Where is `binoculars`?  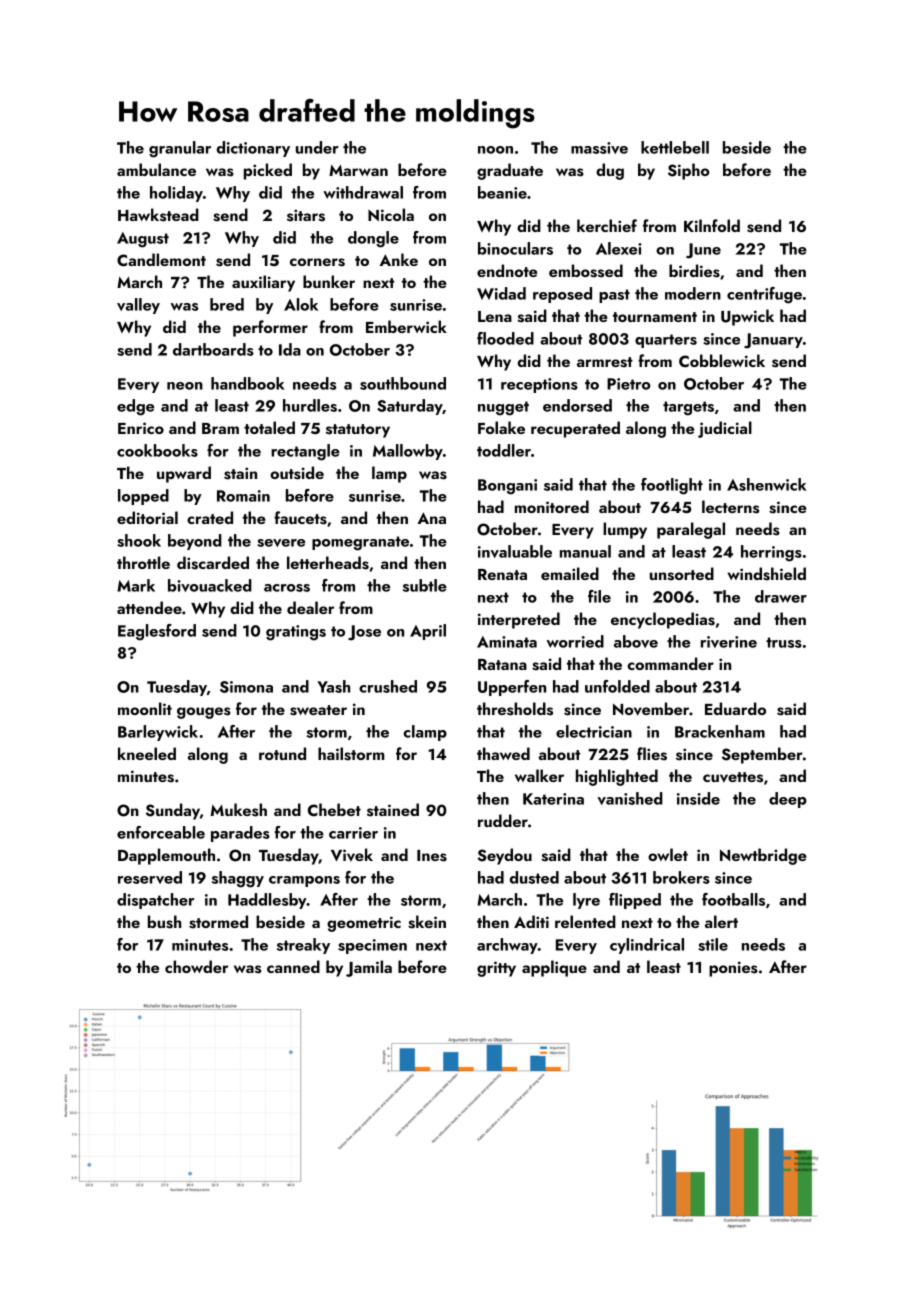
binoculars is located at coordinates (515, 248).
